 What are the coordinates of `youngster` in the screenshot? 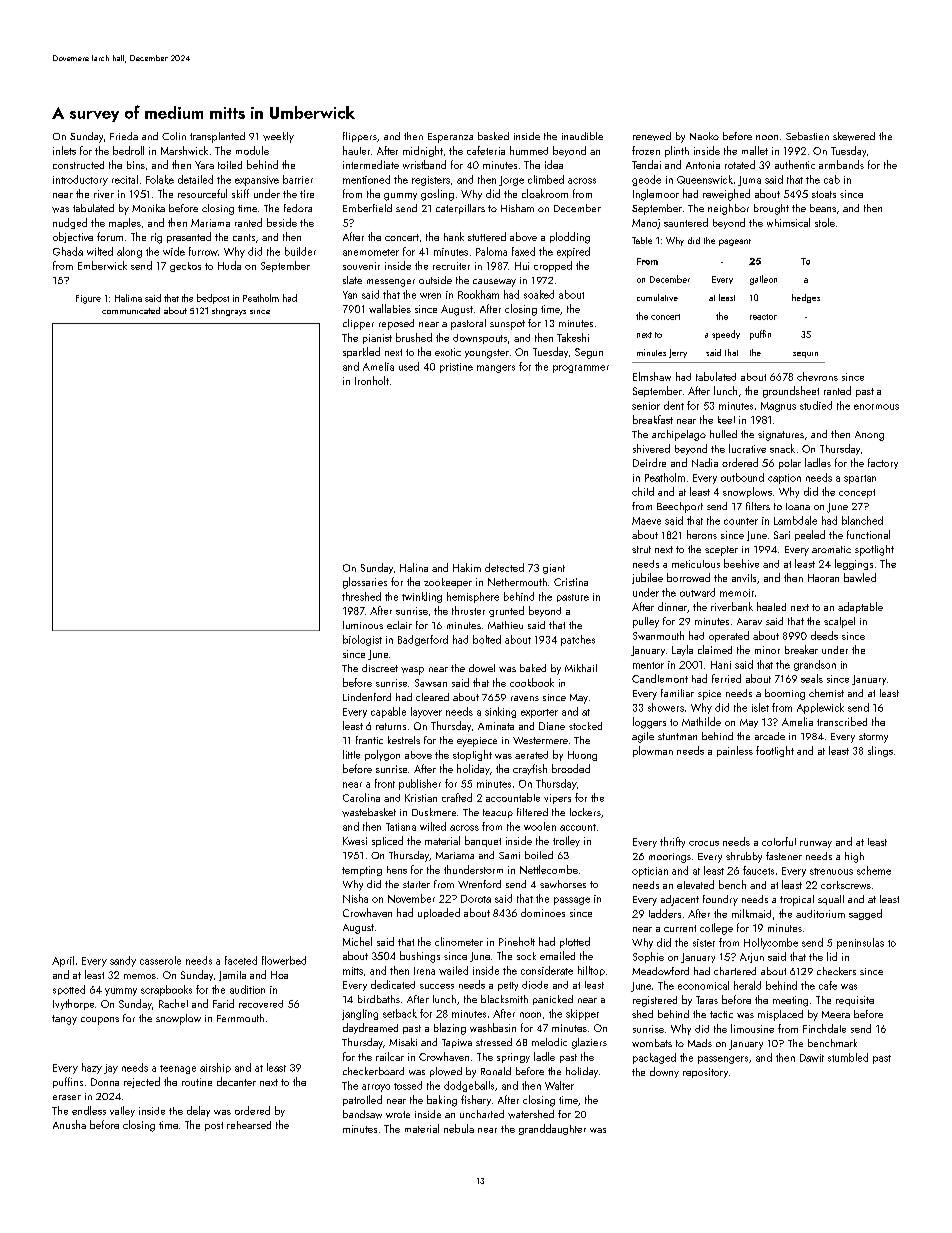 It's located at (487, 354).
